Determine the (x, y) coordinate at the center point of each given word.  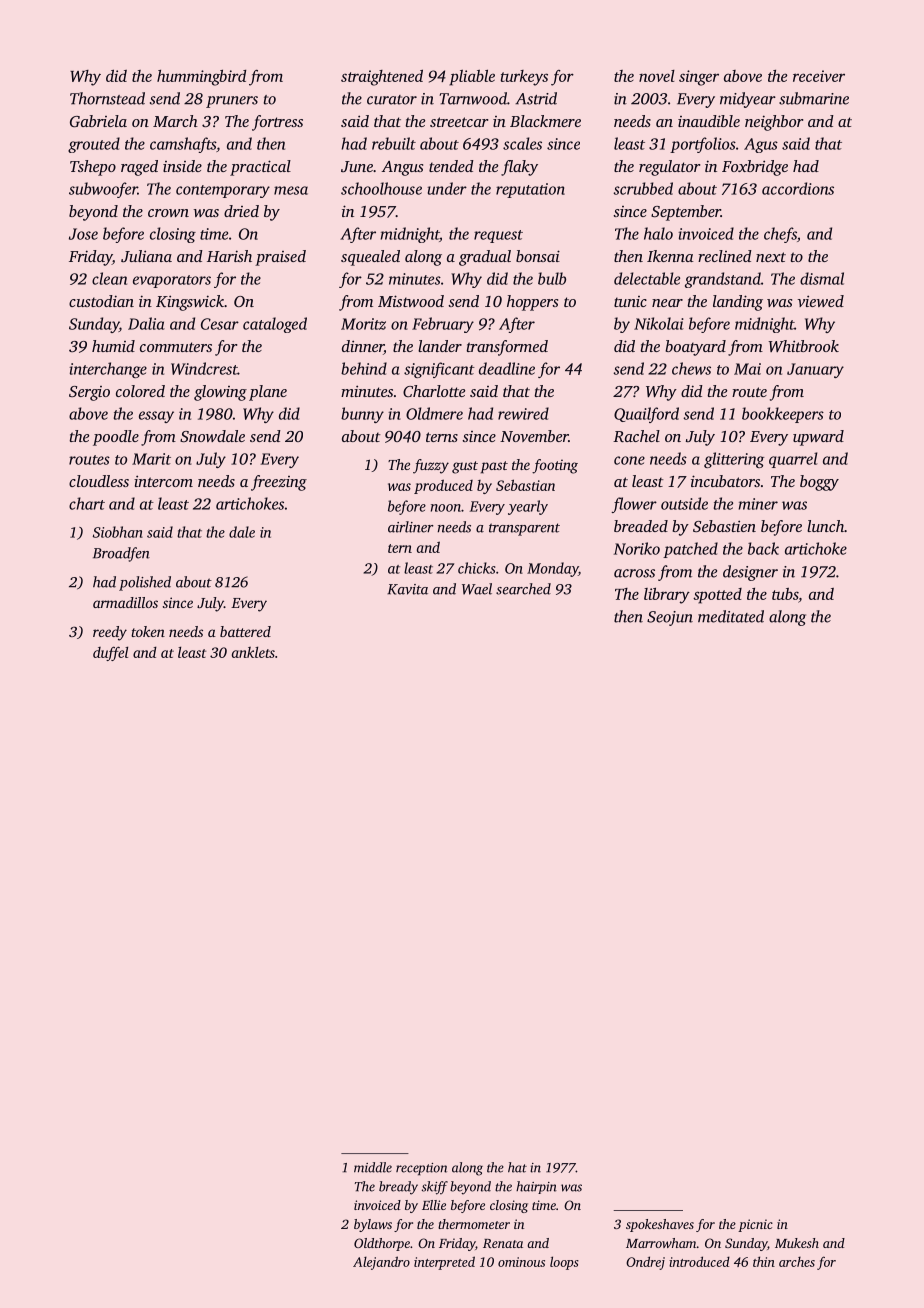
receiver (819, 76)
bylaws (373, 1225)
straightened (382, 78)
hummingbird (201, 78)
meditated (731, 616)
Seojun (670, 618)
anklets (253, 652)
